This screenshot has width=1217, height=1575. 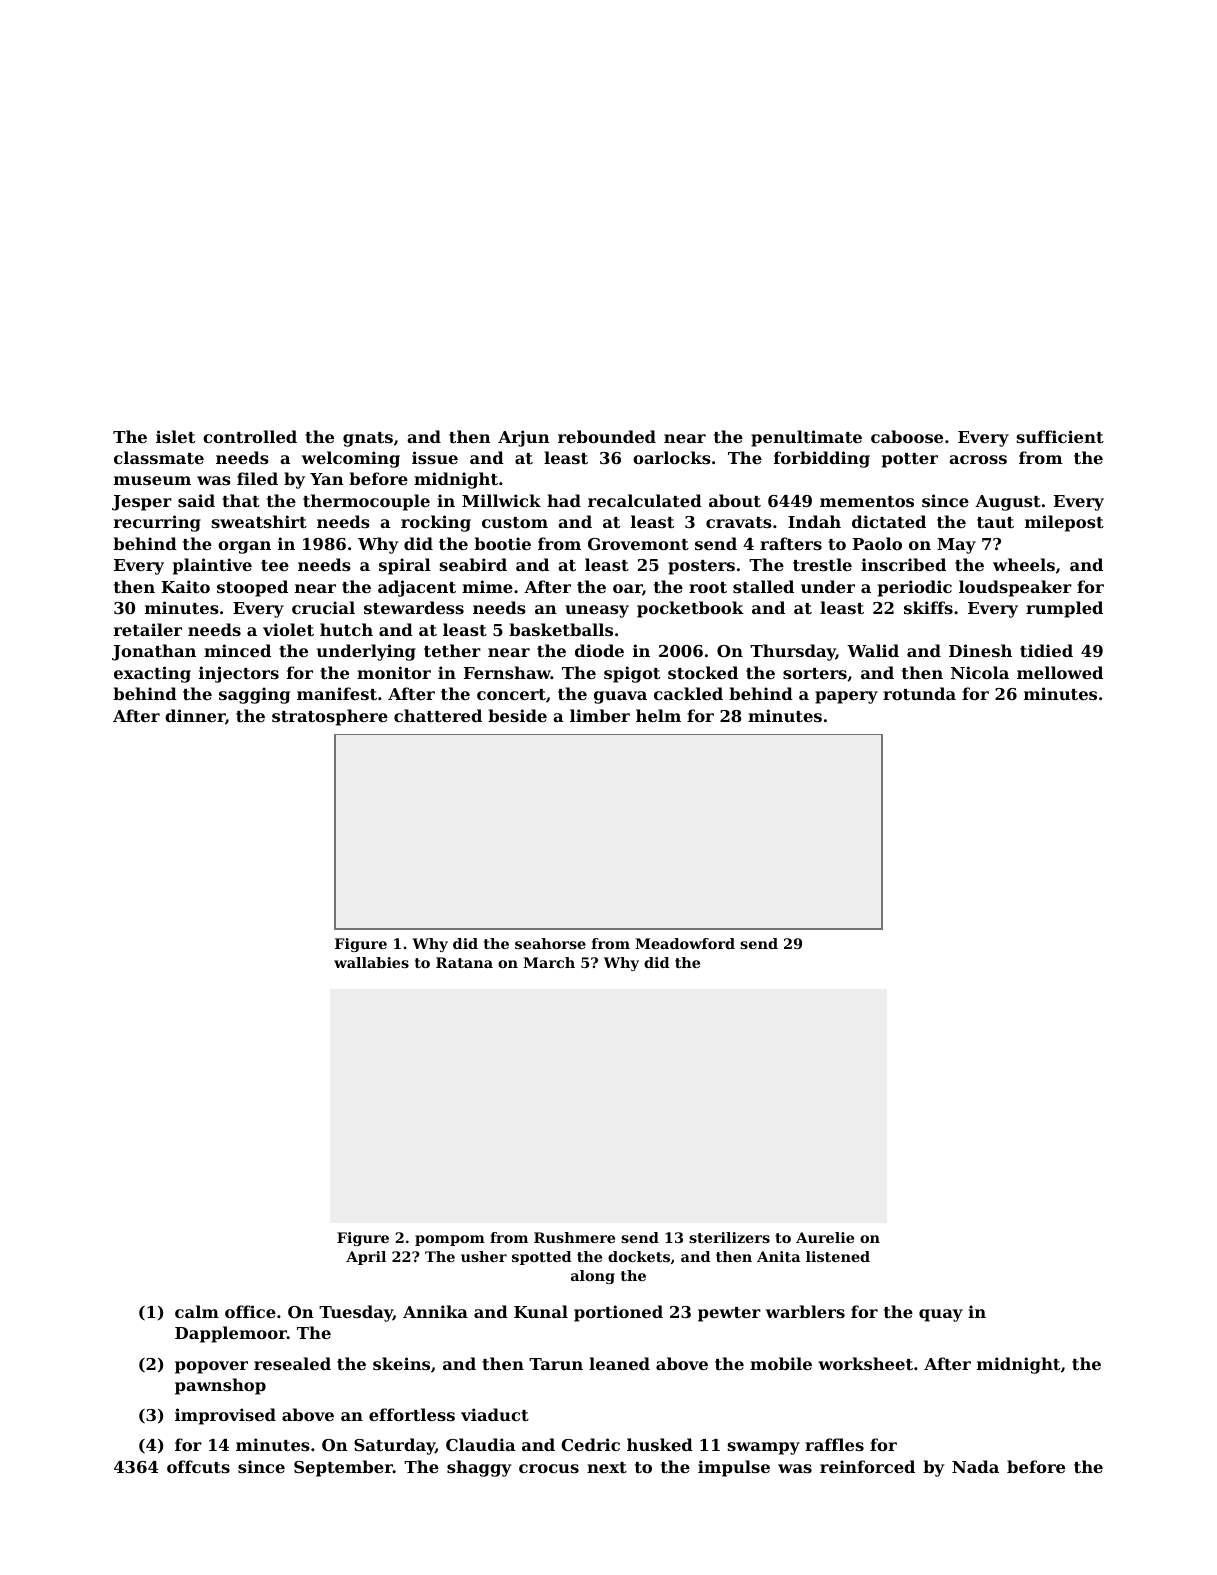 What do you see at coordinates (806, 438) in the screenshot?
I see `penultimate` at bounding box center [806, 438].
